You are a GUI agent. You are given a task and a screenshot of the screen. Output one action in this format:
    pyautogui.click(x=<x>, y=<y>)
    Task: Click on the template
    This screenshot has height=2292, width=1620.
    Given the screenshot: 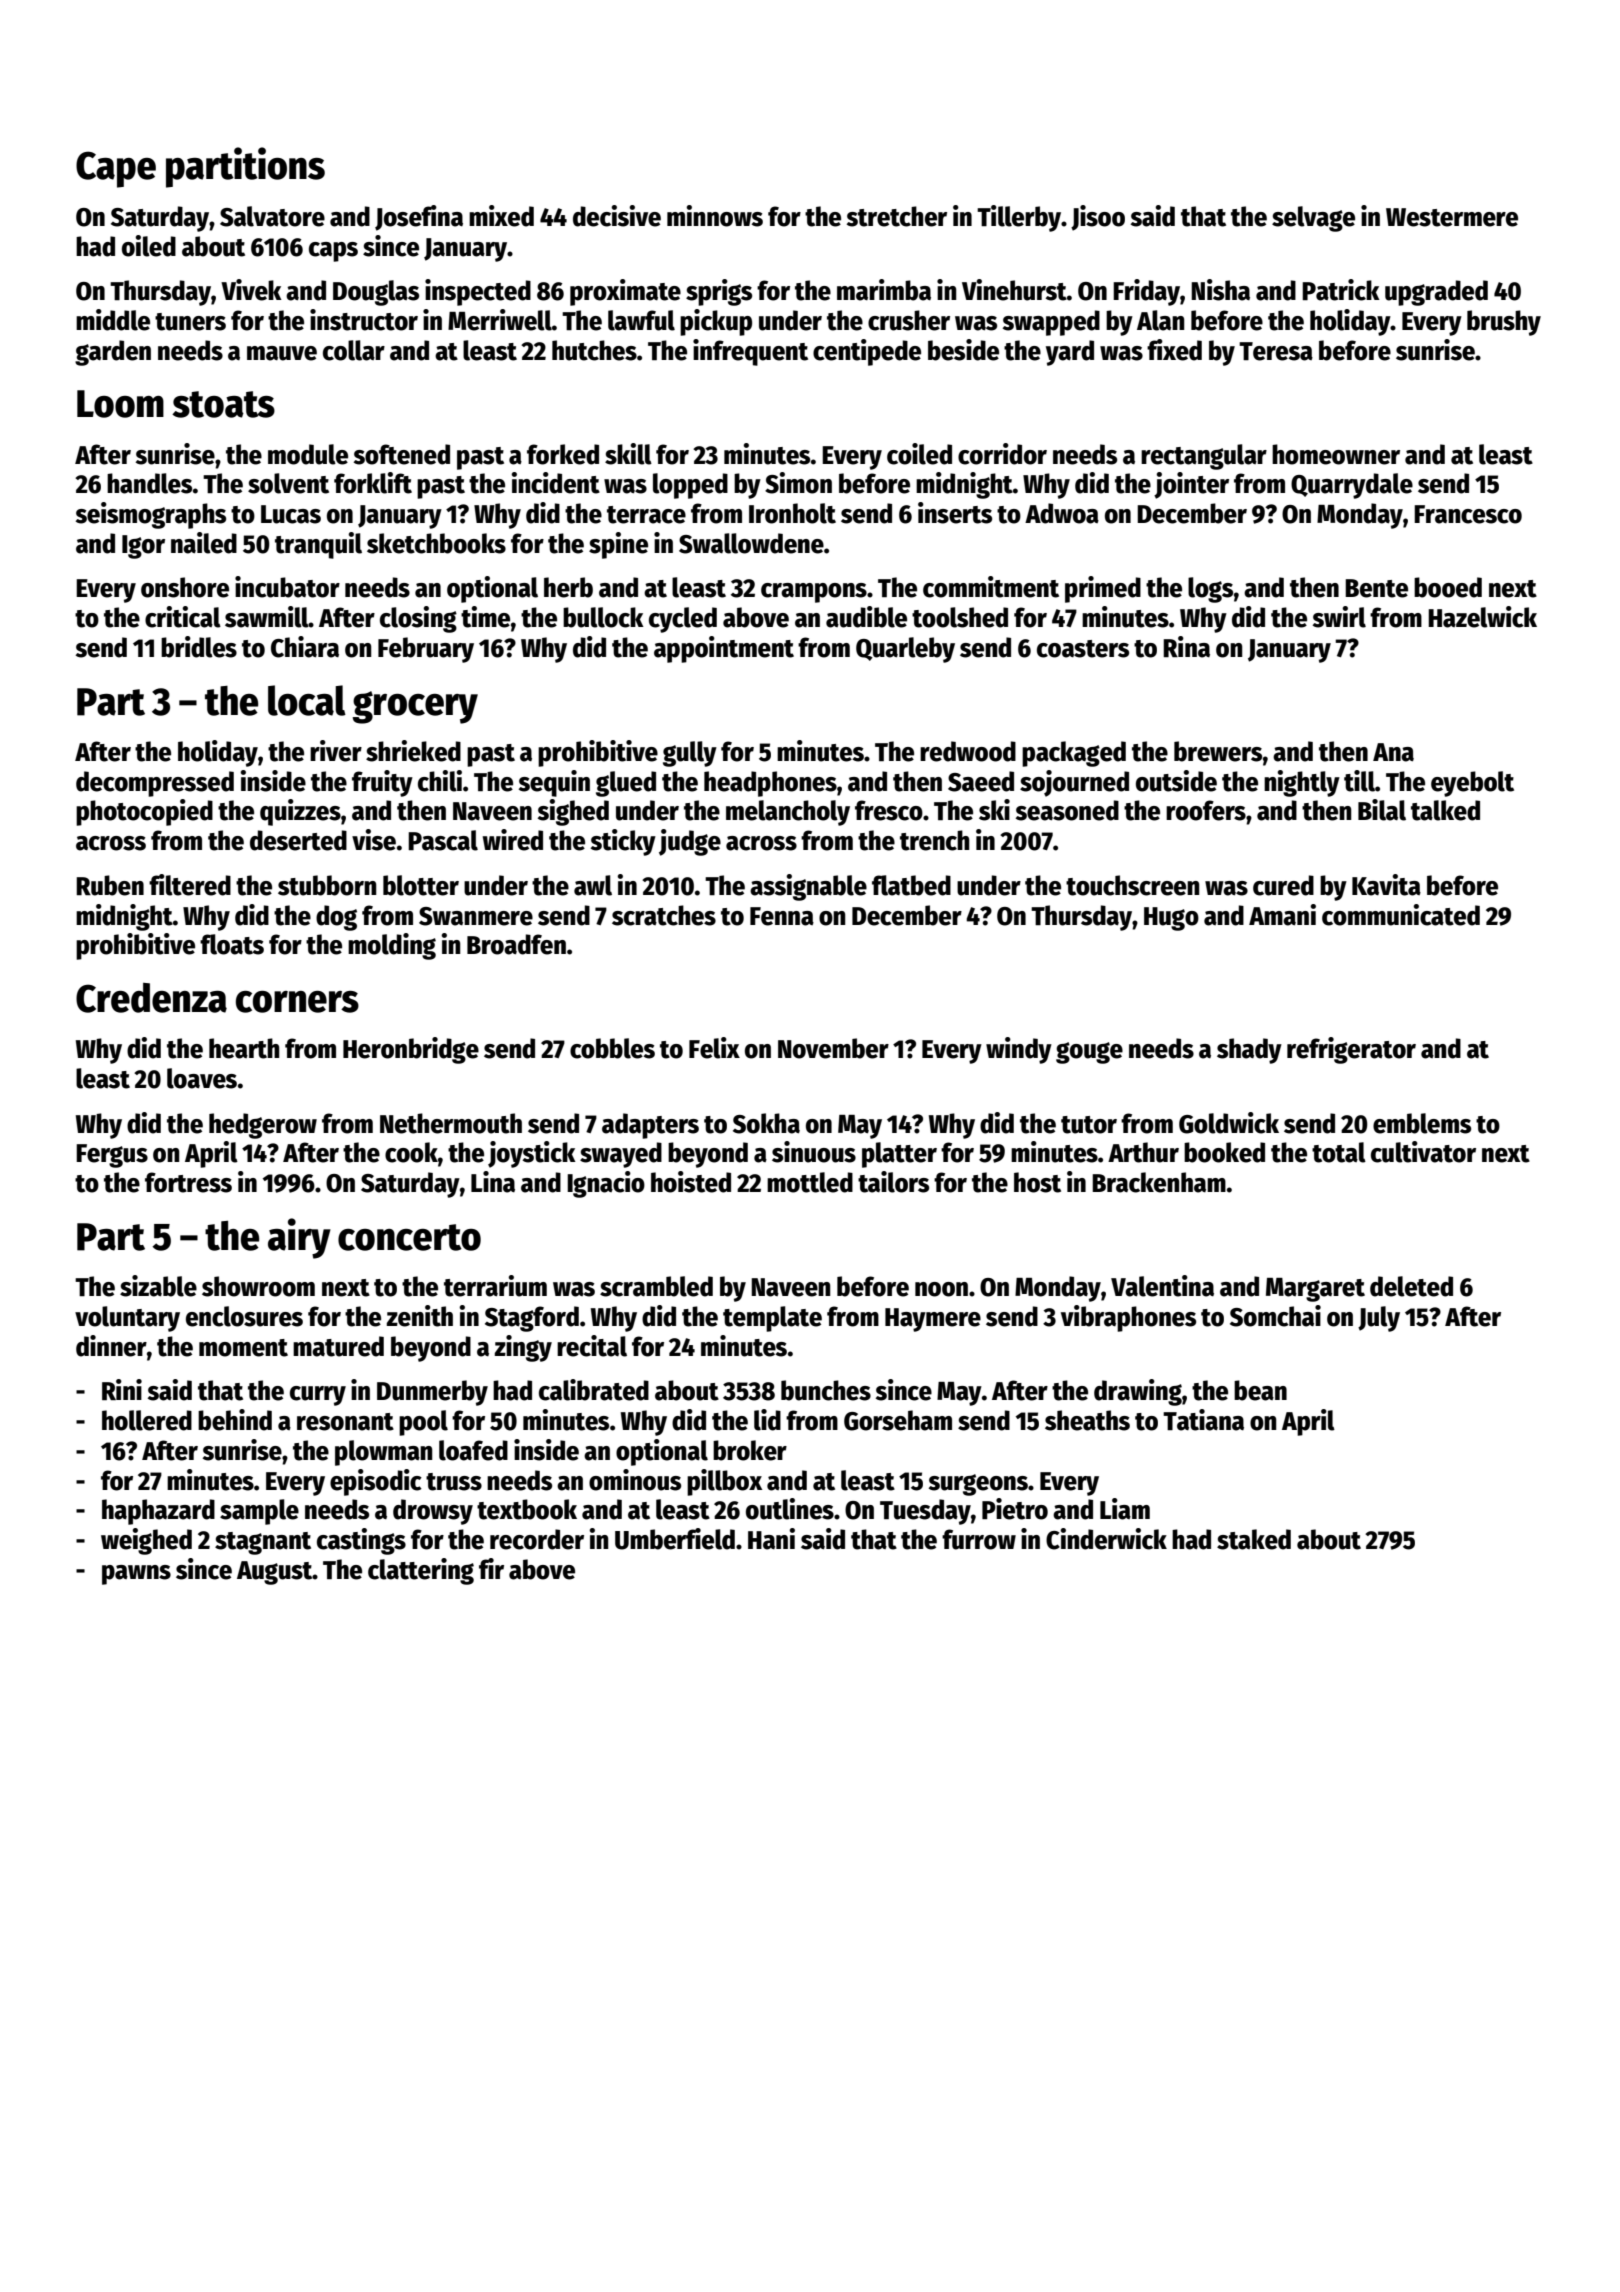 What is the action you would take?
    pyautogui.click(x=772, y=1319)
